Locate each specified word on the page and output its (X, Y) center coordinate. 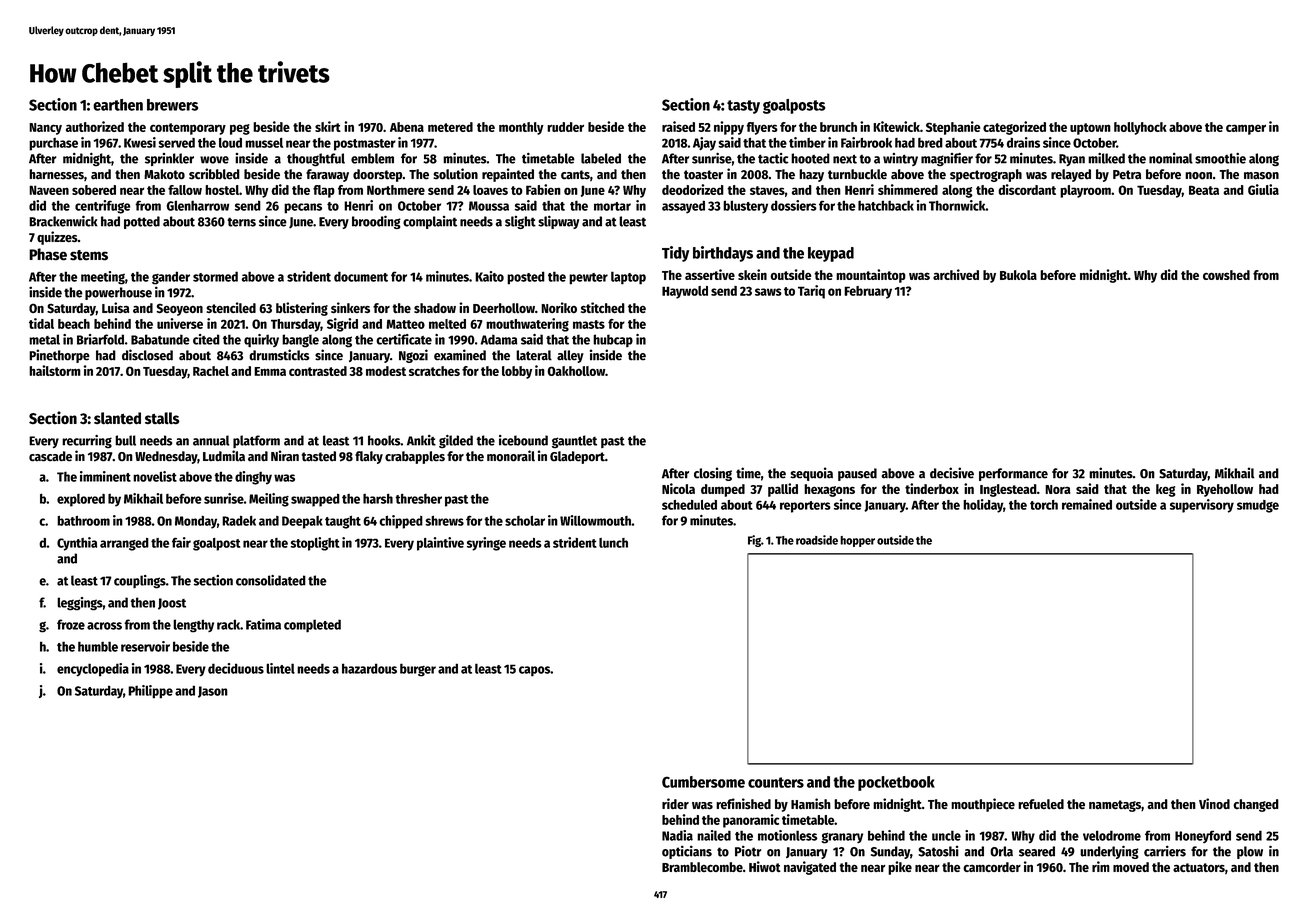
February (868, 292)
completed (312, 626)
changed (1256, 805)
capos (534, 671)
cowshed (1226, 275)
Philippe (150, 692)
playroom (1085, 191)
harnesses (56, 174)
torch (1044, 505)
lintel (280, 668)
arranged (124, 544)
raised (678, 126)
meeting (103, 278)
